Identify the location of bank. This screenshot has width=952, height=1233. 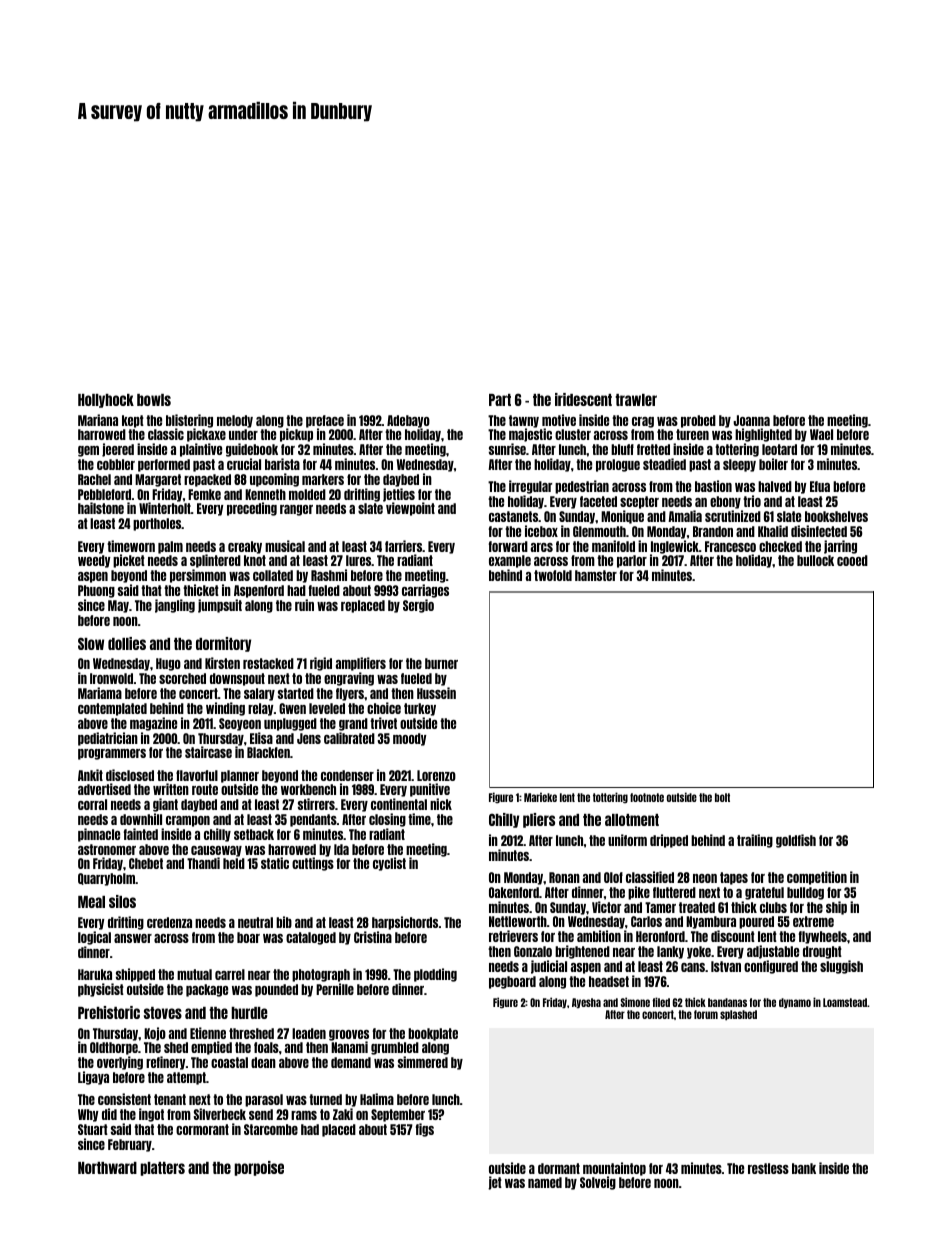
(804, 1168).
